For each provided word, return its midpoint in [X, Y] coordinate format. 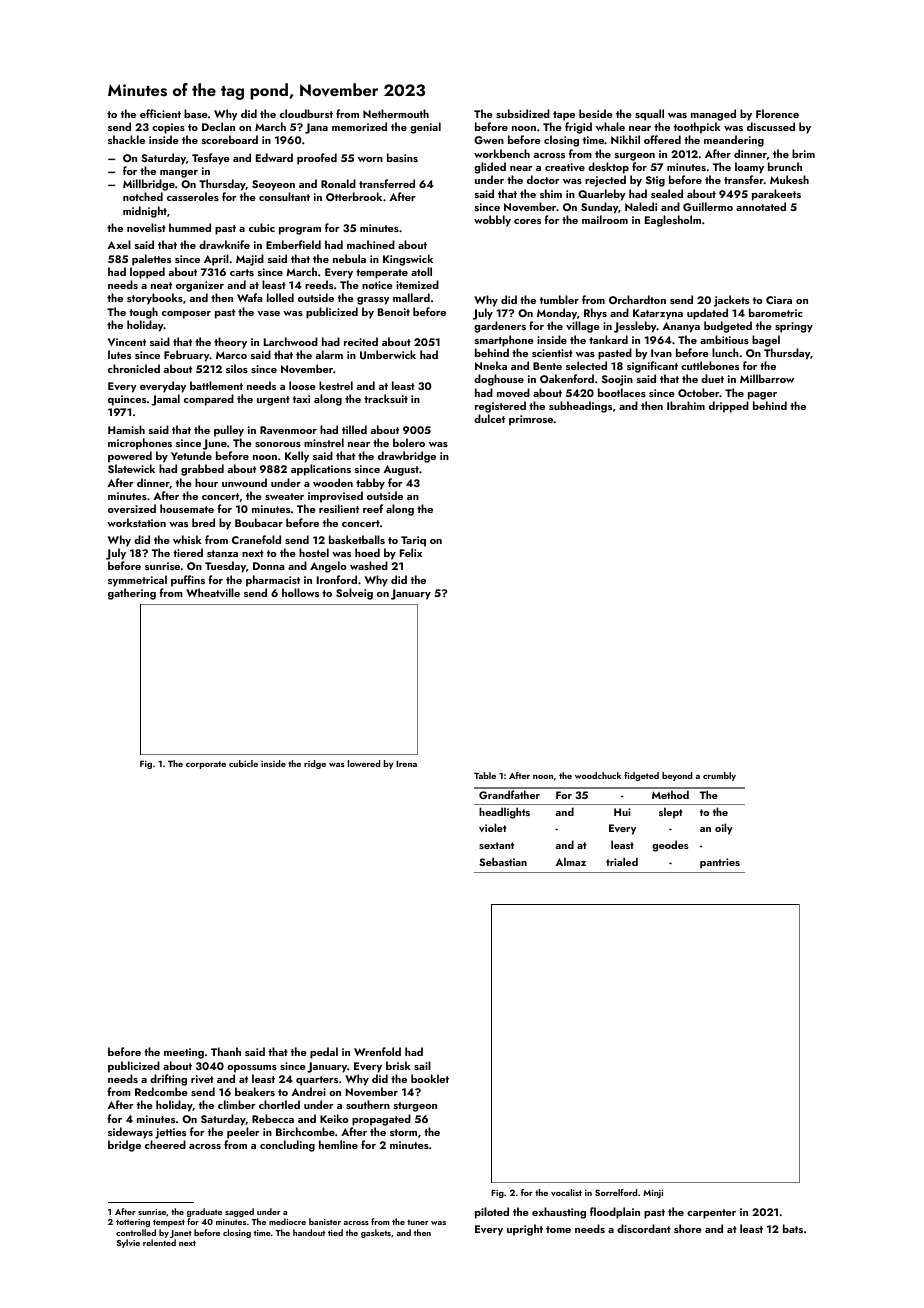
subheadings [580, 407]
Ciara [779, 300]
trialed [622, 861]
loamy [749, 168]
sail [422, 1065]
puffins [188, 581]
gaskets [376, 1233]
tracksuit [386, 398]
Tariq [413, 541]
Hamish [126, 429]
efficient [160, 113]
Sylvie [128, 1243]
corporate [206, 765]
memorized [359, 126]
